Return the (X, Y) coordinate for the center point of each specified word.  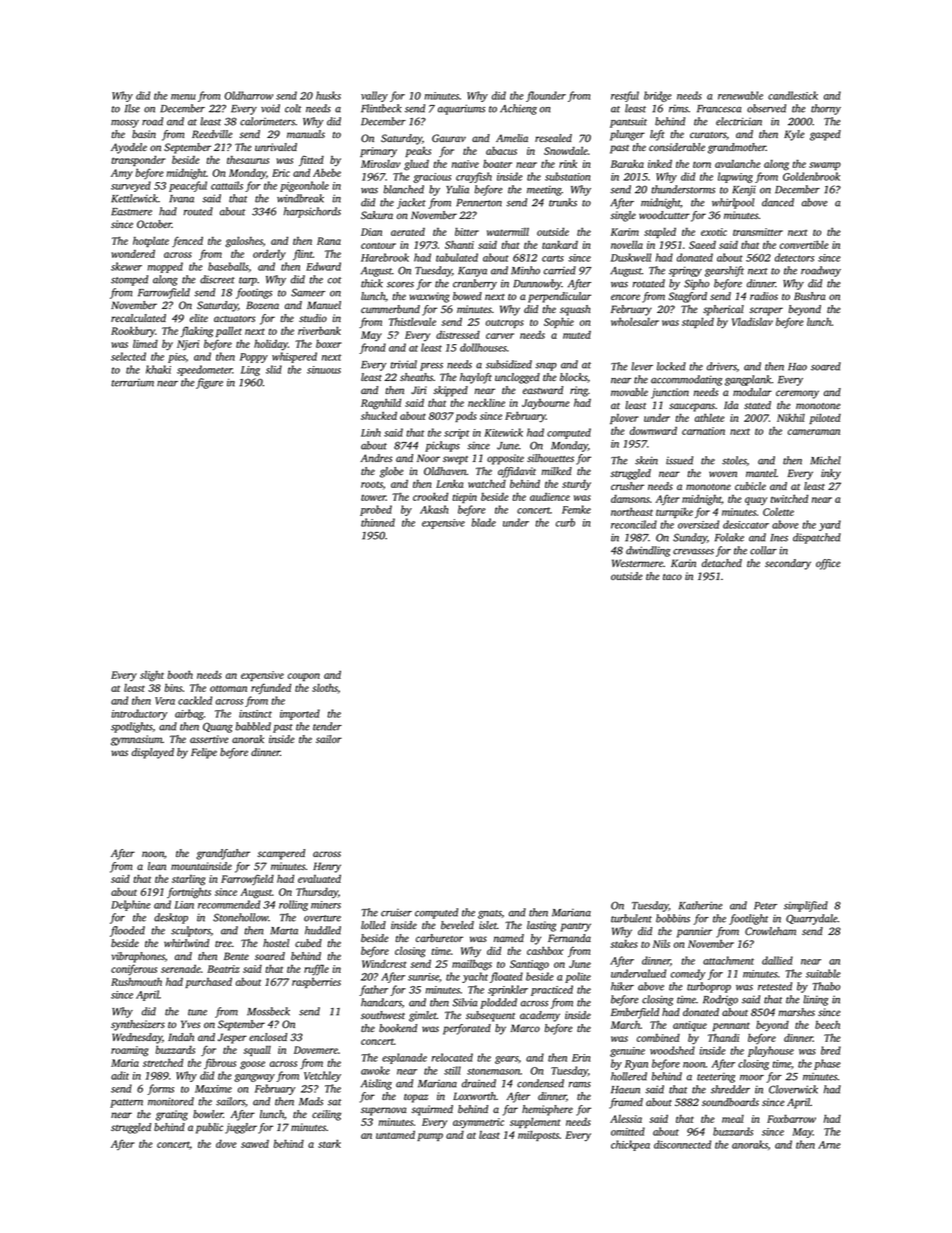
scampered (281, 854)
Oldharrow (248, 95)
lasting (541, 926)
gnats (490, 914)
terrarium (132, 382)
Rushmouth (136, 982)
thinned (378, 522)
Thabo (826, 986)
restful (625, 96)
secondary (788, 564)
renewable (740, 95)
